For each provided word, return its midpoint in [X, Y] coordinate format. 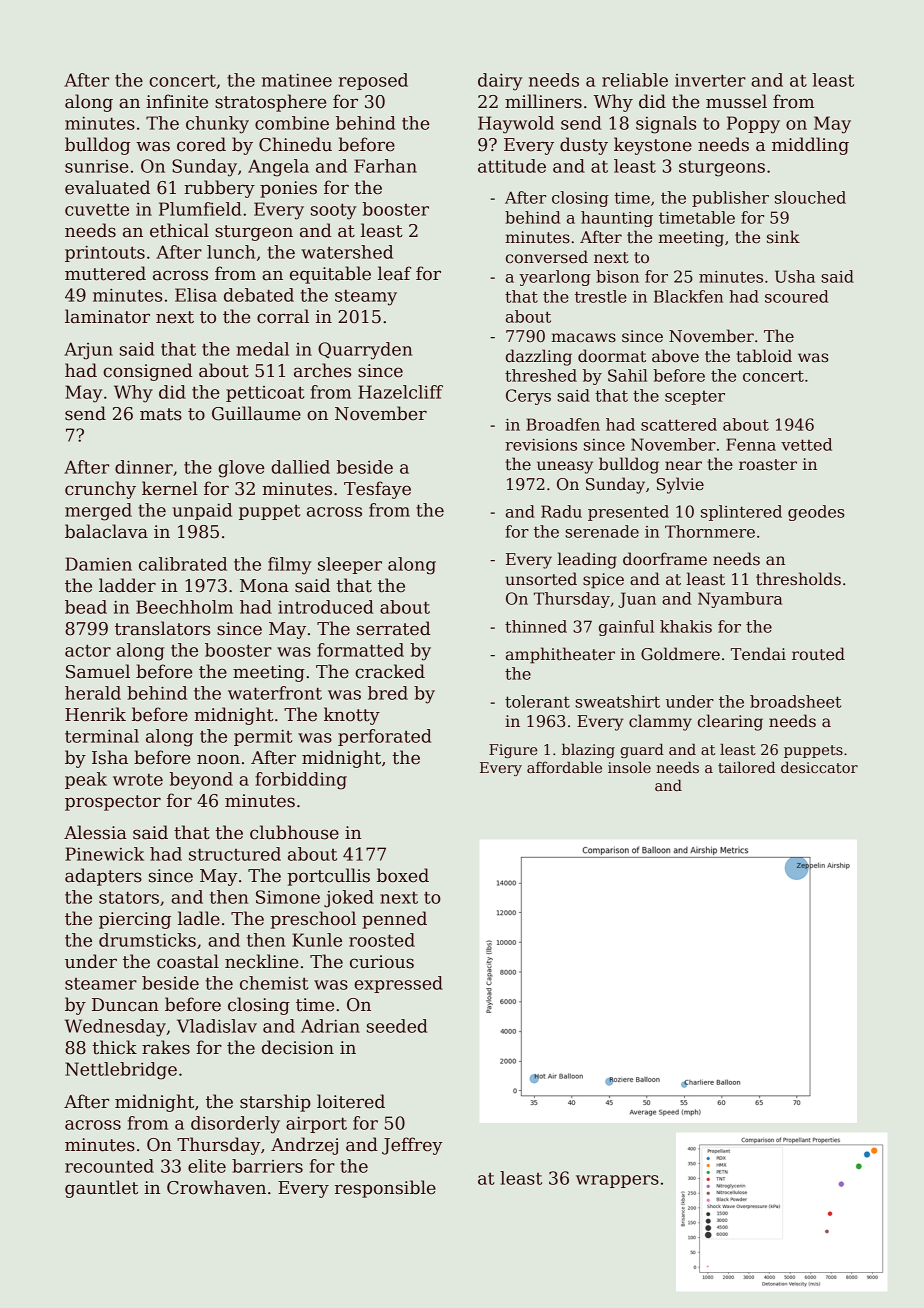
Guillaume [256, 413]
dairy [500, 82]
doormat [612, 356]
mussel [736, 101]
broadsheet [795, 701]
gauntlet [101, 1189]
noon [218, 759]
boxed [403, 875]
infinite [177, 101]
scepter [695, 398]
